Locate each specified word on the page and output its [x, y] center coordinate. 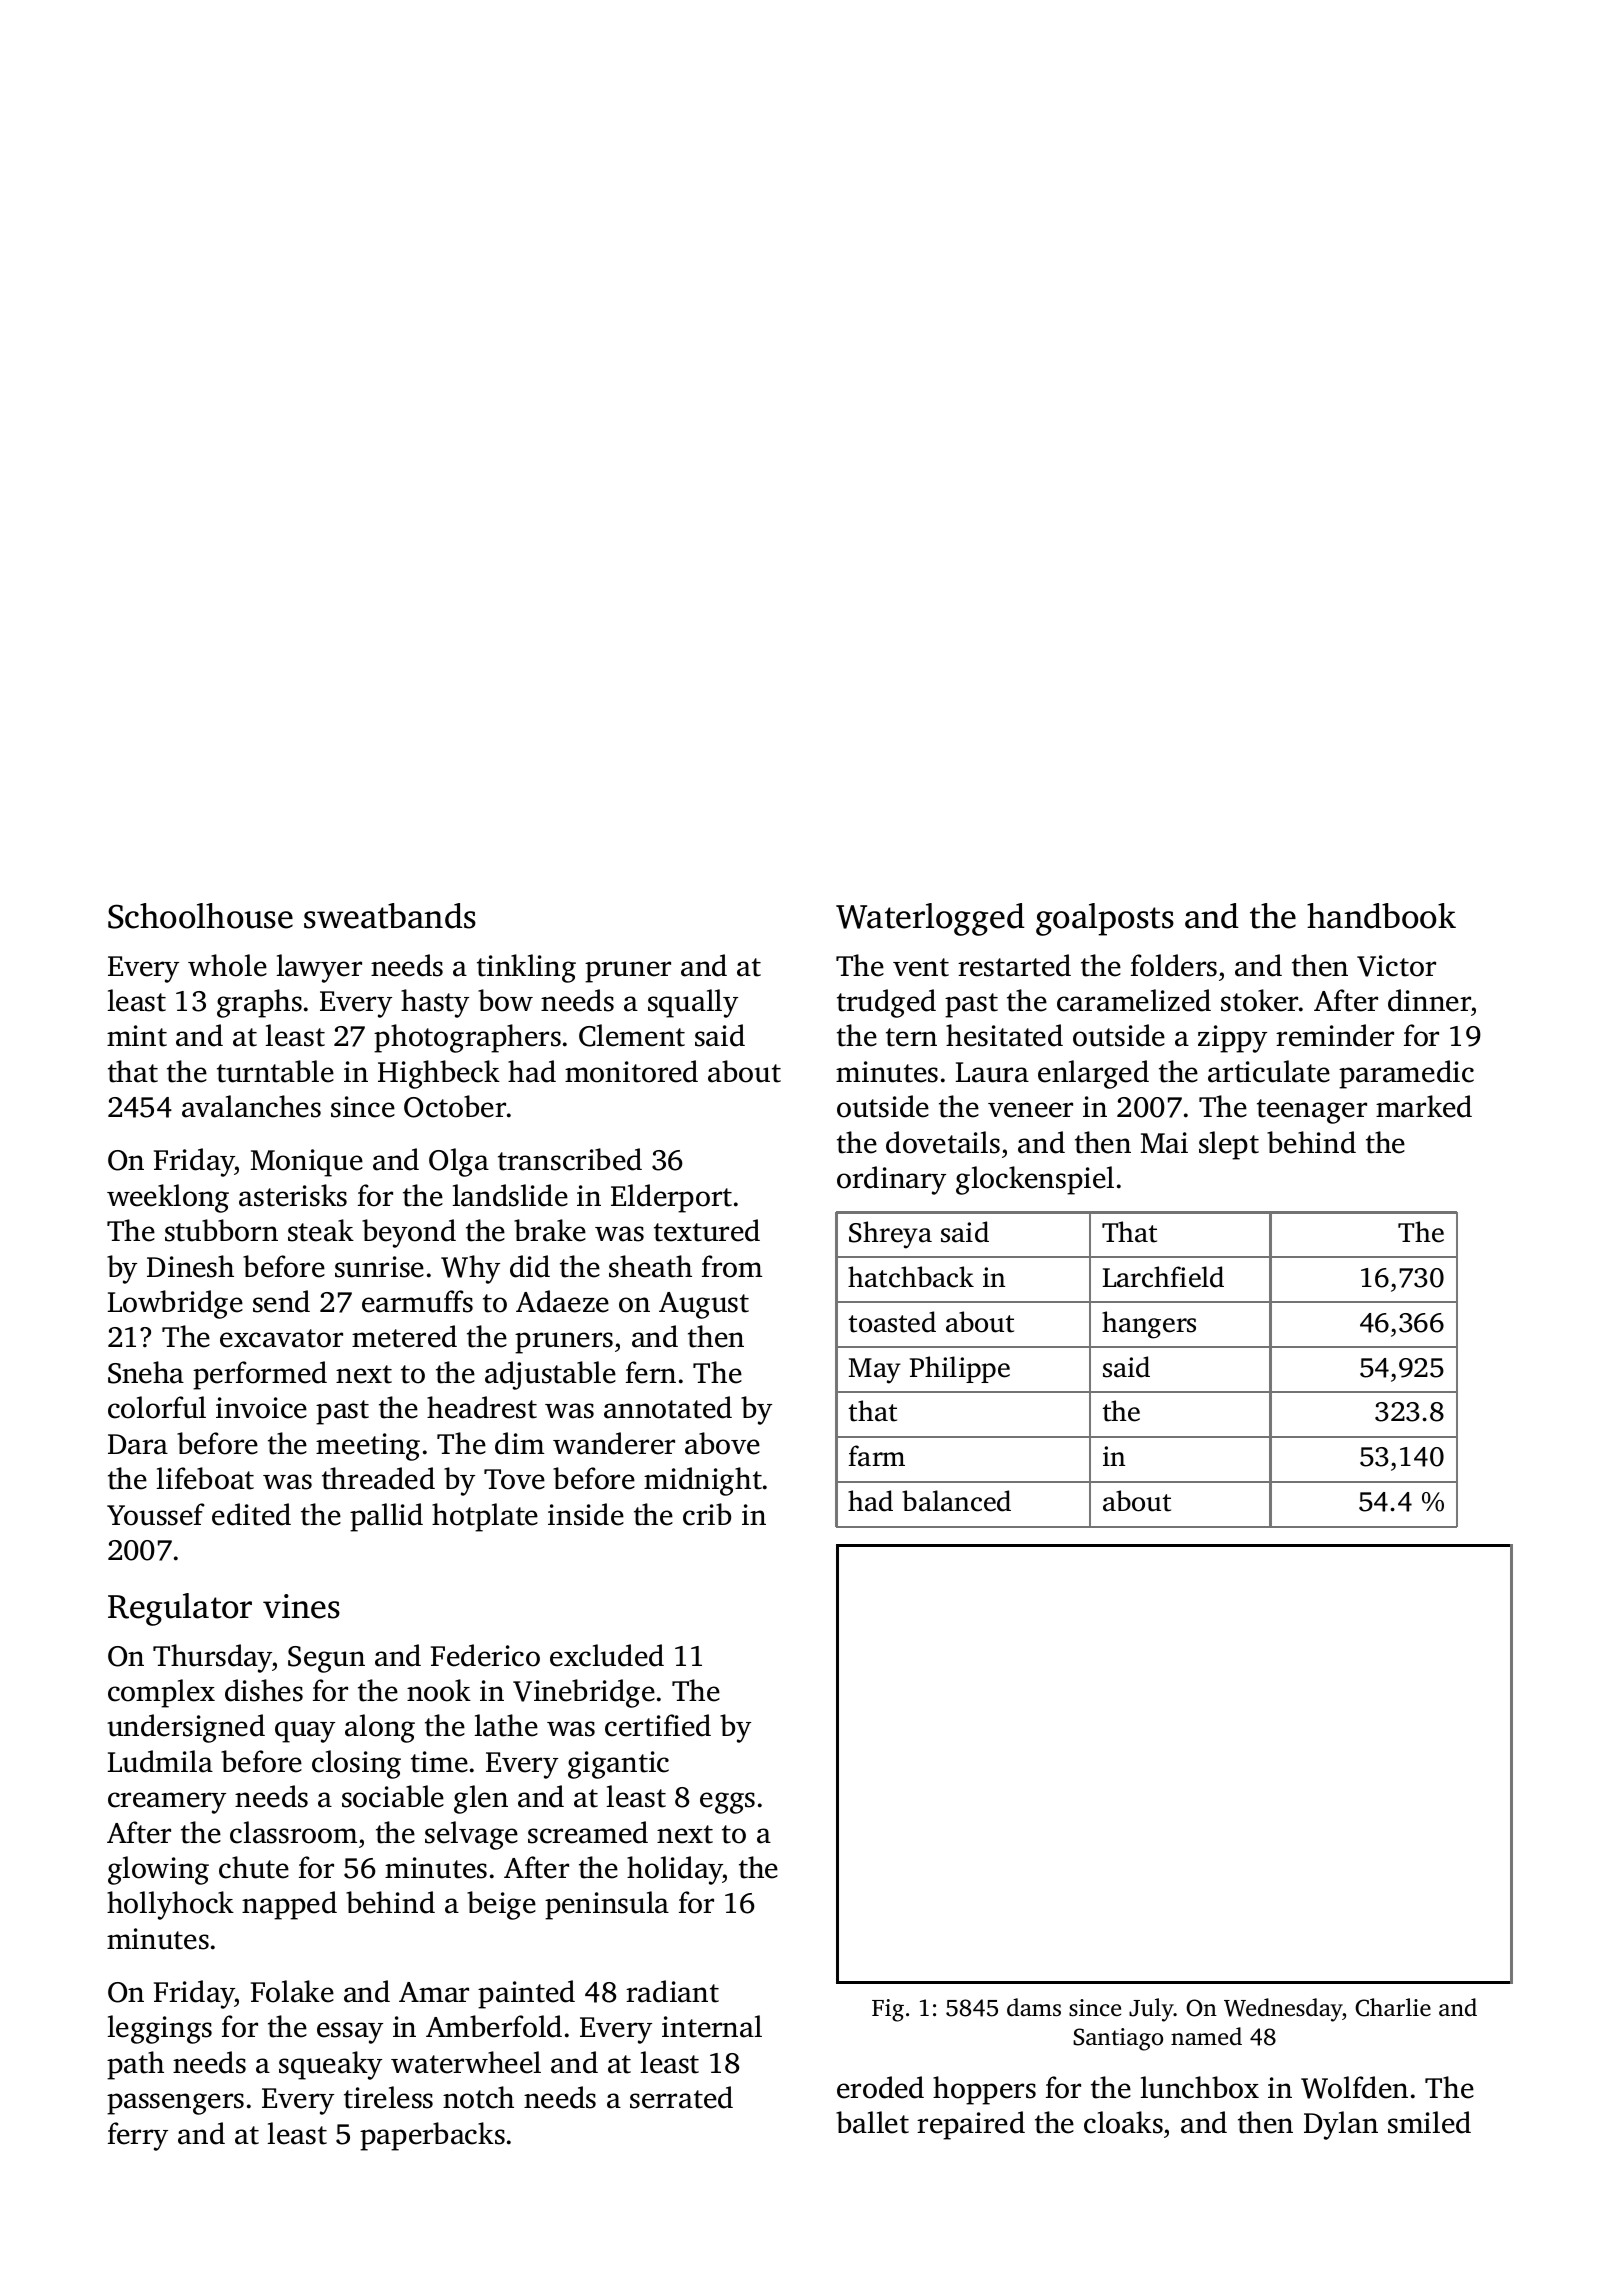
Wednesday [1283, 2010]
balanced [956, 1501]
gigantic [618, 1765]
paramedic [1406, 1074]
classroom [293, 1832]
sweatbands [390, 916]
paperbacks [432, 2136]
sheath [650, 1266]
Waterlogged [930, 919]
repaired [971, 2125]
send [281, 1301]
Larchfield [1163, 1277]
